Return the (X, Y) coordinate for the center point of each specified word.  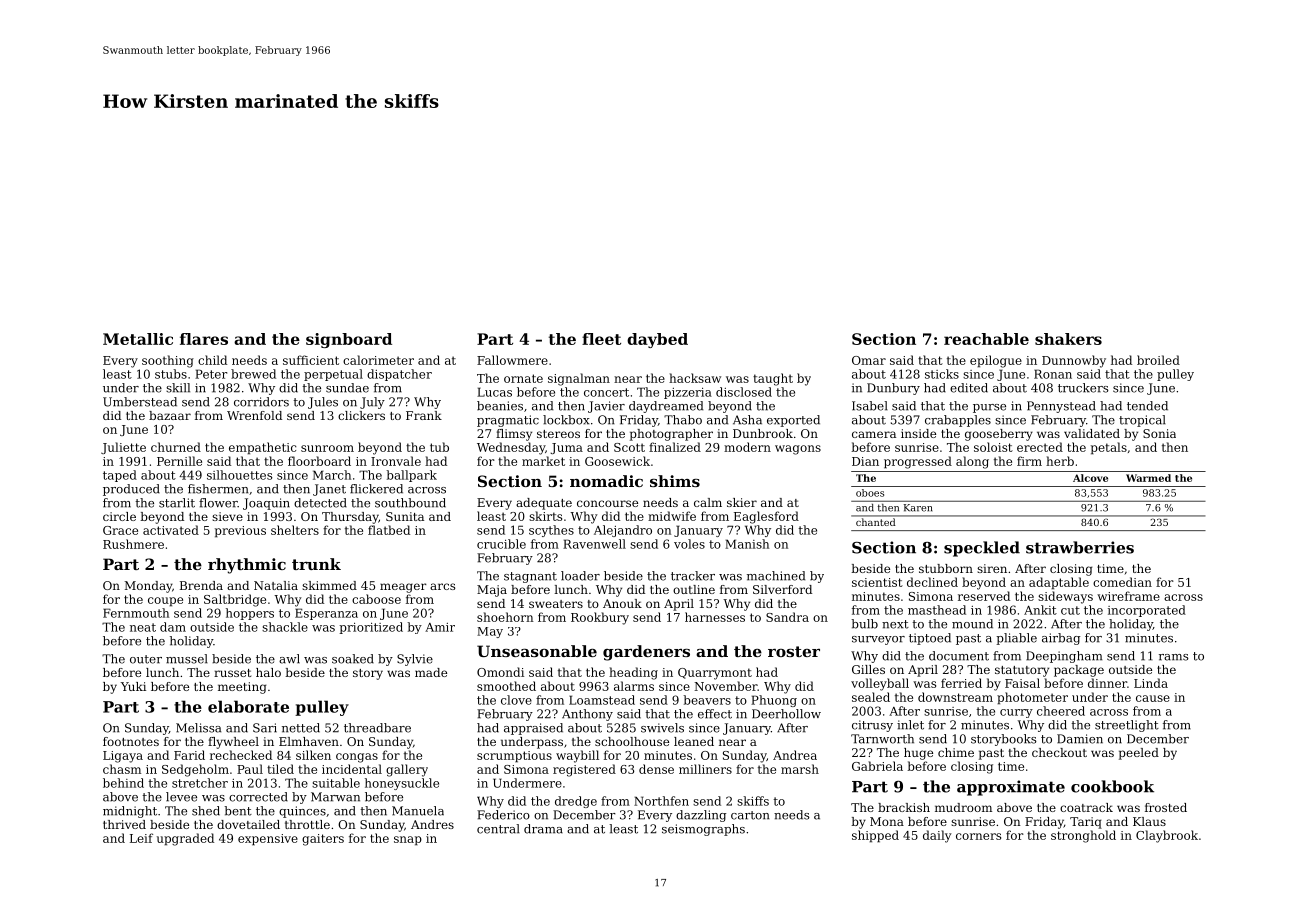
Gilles (868, 669)
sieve (227, 516)
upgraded (185, 839)
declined (932, 582)
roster (794, 651)
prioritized (371, 628)
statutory (1022, 671)
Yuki (133, 686)
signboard (349, 340)
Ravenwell (594, 544)
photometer (1032, 698)
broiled (1158, 360)
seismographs (703, 830)
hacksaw (695, 378)
